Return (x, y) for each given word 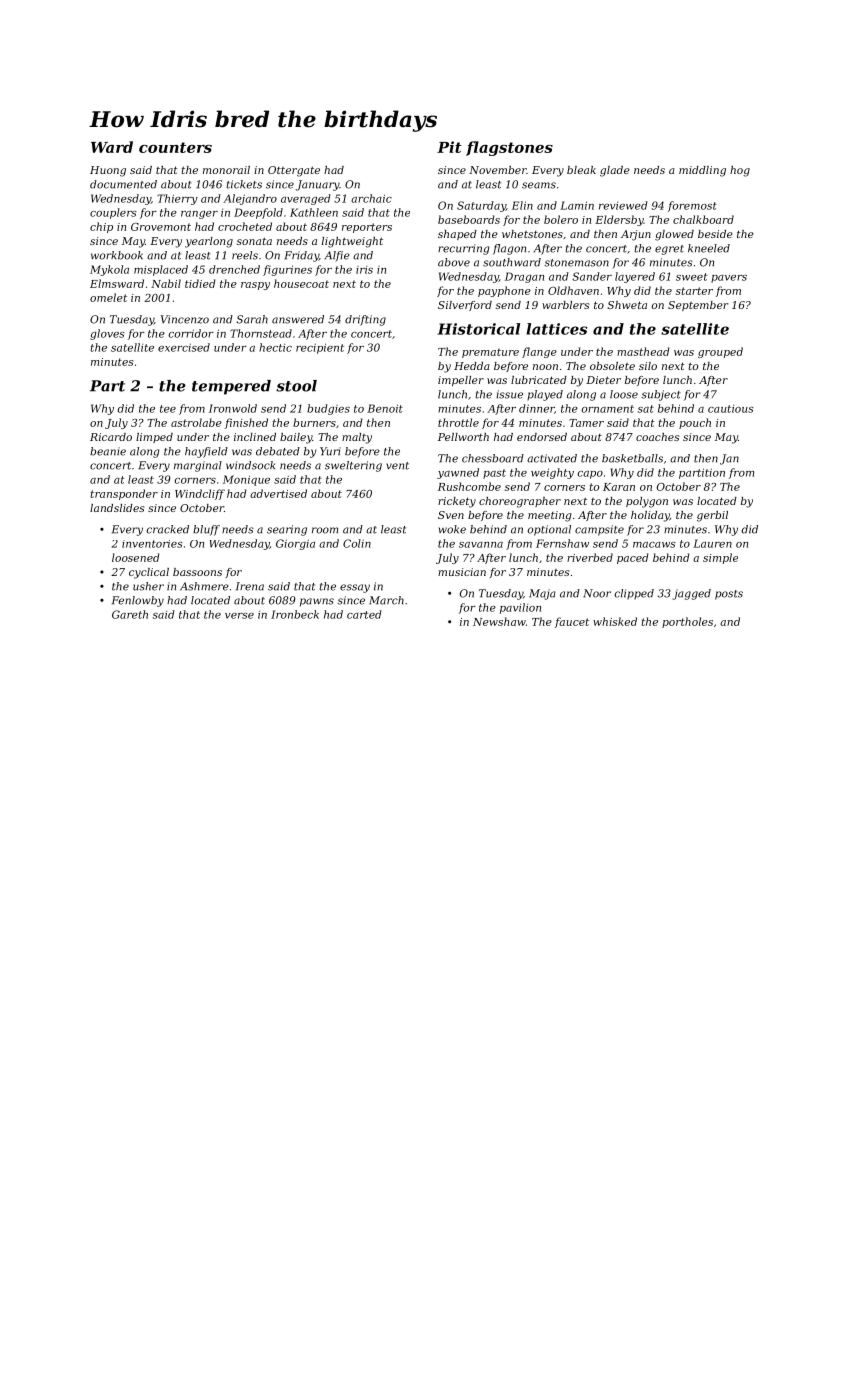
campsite (599, 530)
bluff (206, 530)
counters (175, 147)
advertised (278, 493)
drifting (365, 320)
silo (648, 366)
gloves (107, 334)
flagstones (509, 148)
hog (740, 171)
